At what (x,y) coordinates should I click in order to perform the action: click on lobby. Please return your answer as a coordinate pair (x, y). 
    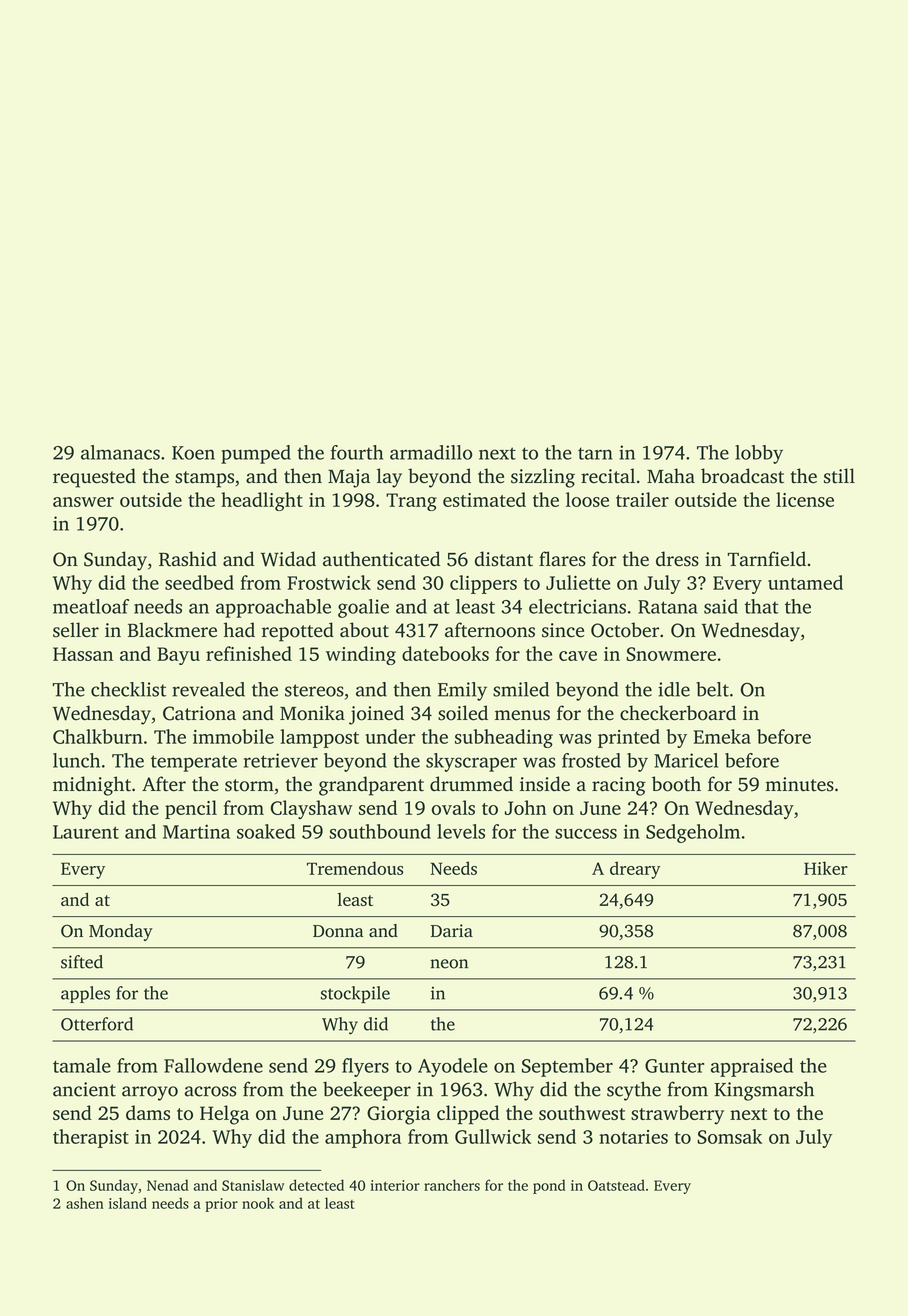
    Looking at the image, I should click on (759, 454).
